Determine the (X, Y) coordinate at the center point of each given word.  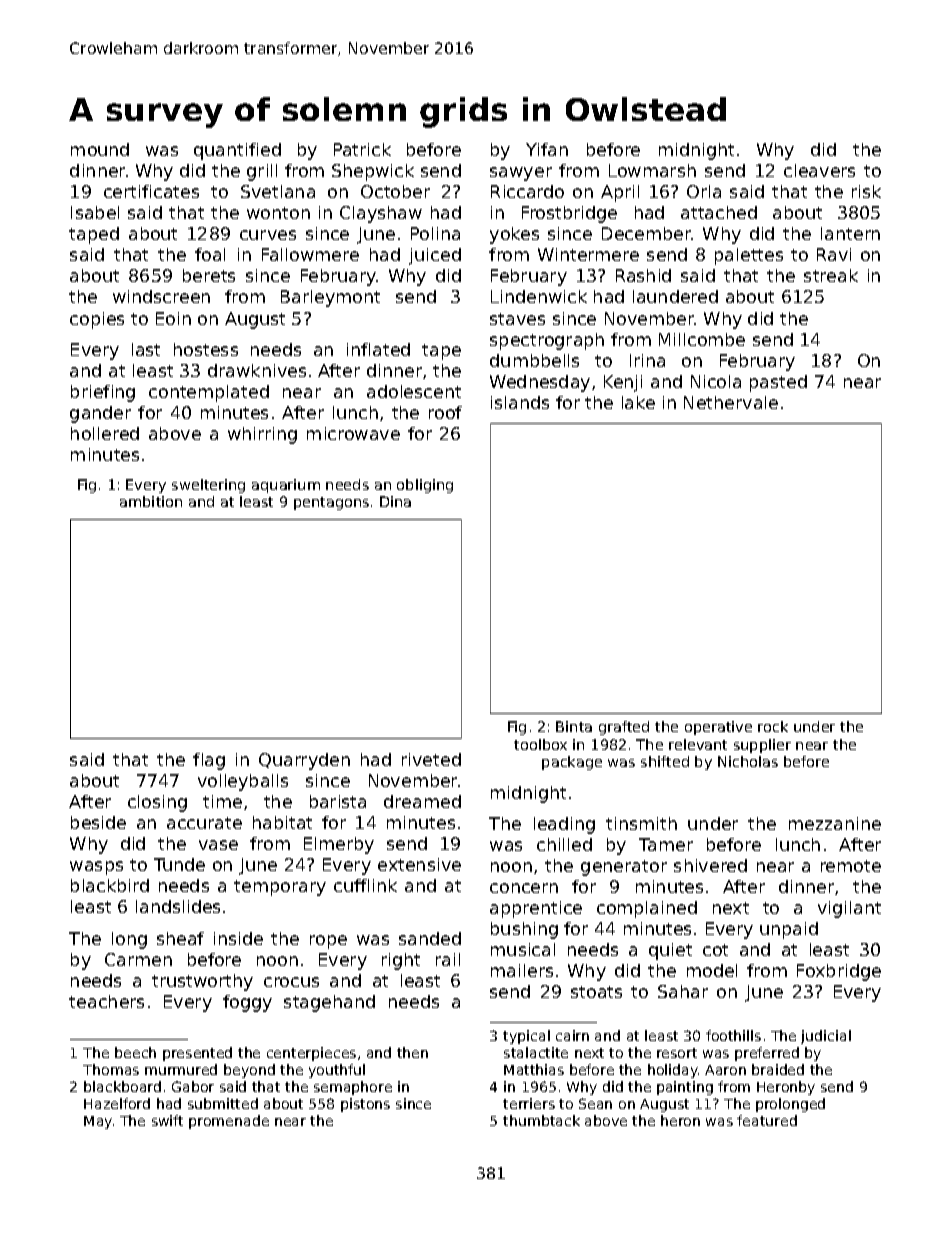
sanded (430, 938)
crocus (291, 982)
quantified (237, 151)
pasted (778, 383)
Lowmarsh (652, 170)
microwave (353, 433)
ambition (151, 501)
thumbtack (541, 1120)
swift (167, 1120)
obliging (425, 486)
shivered (710, 865)
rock (773, 726)
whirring (262, 435)
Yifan (547, 149)
